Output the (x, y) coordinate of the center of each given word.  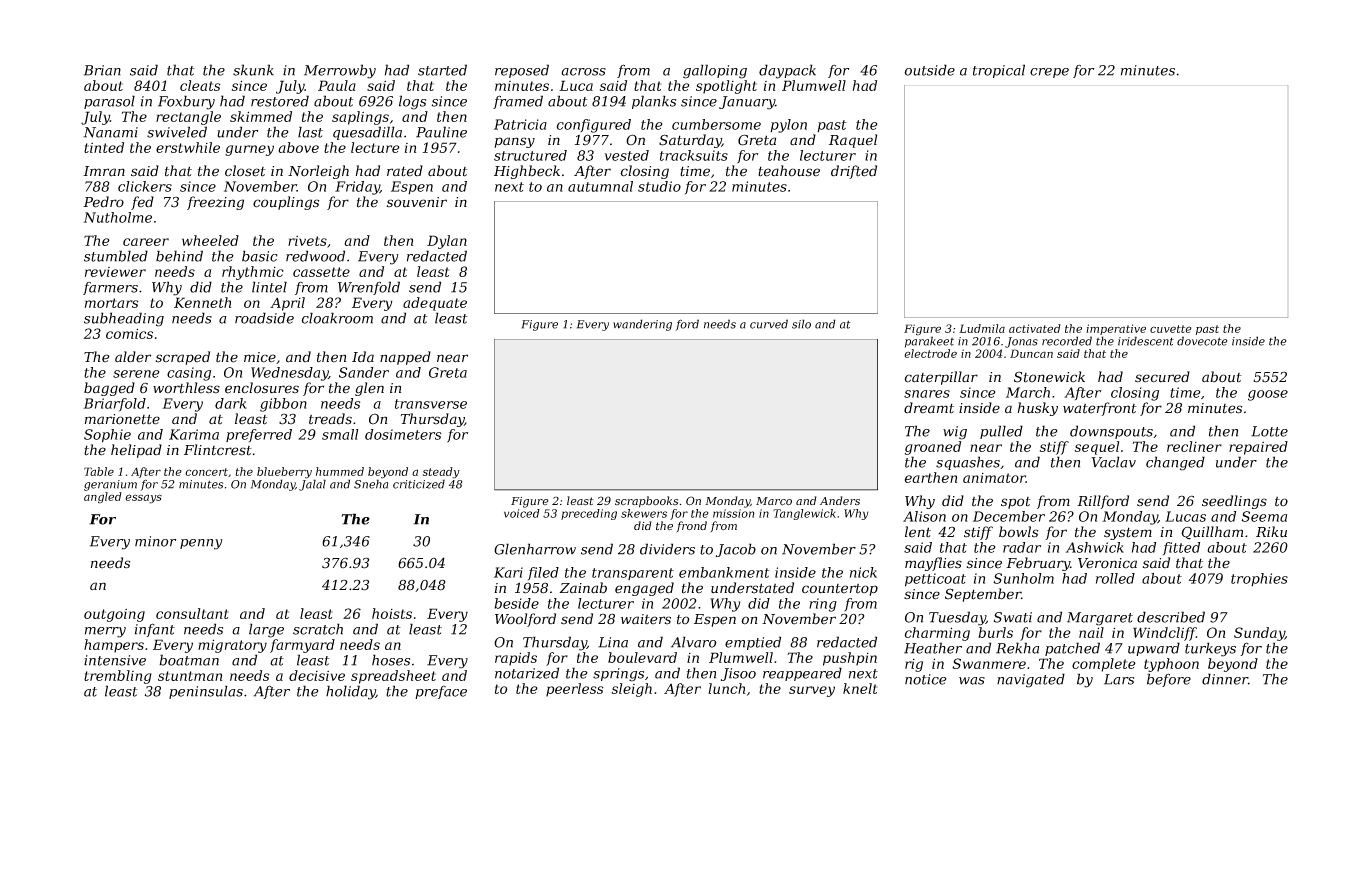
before (1169, 680)
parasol (109, 102)
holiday (351, 692)
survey (812, 691)
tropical (999, 71)
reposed (522, 71)
